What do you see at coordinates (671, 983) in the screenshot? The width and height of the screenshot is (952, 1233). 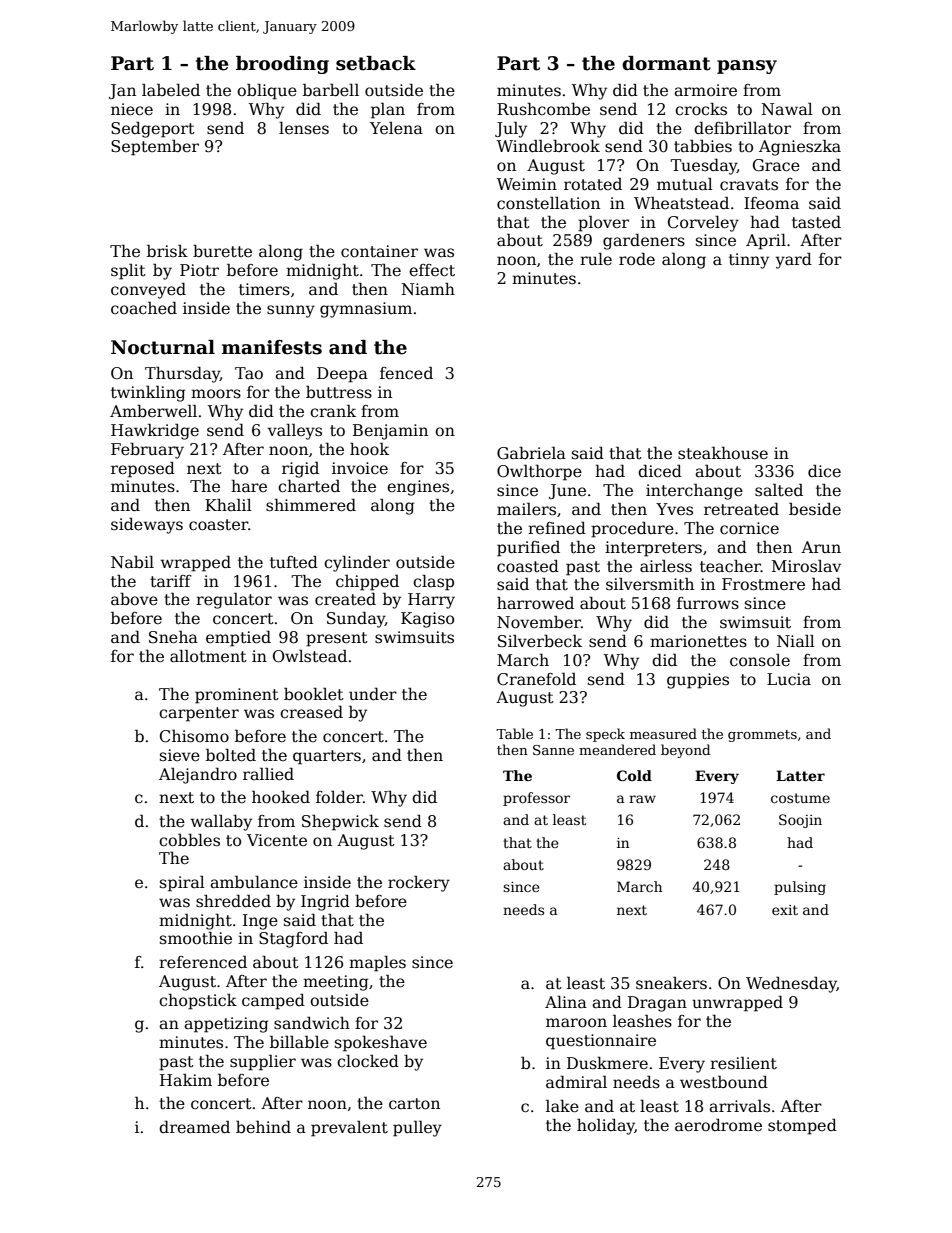 I see `sneakers` at bounding box center [671, 983].
